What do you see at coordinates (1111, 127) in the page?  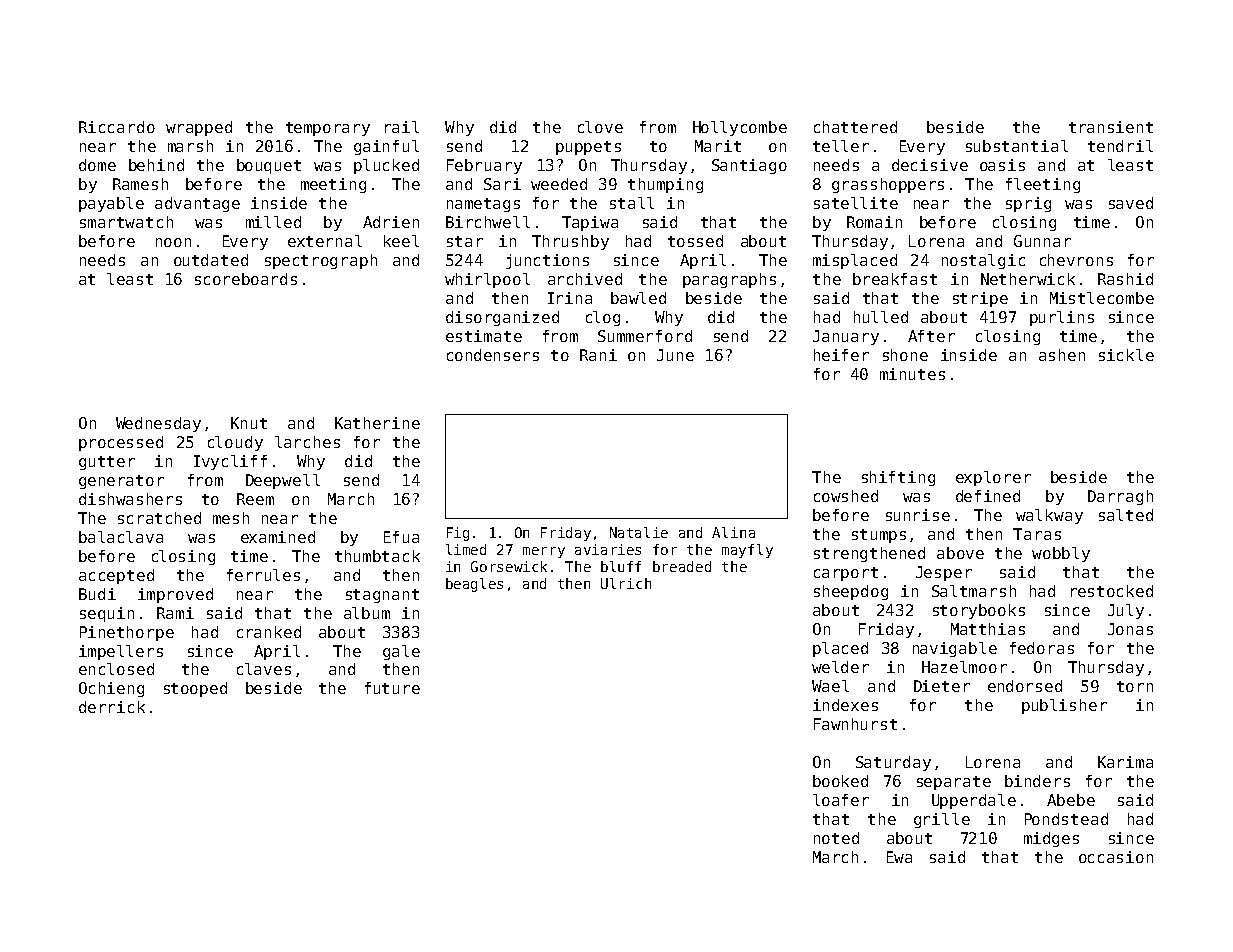 I see `transient` at bounding box center [1111, 127].
